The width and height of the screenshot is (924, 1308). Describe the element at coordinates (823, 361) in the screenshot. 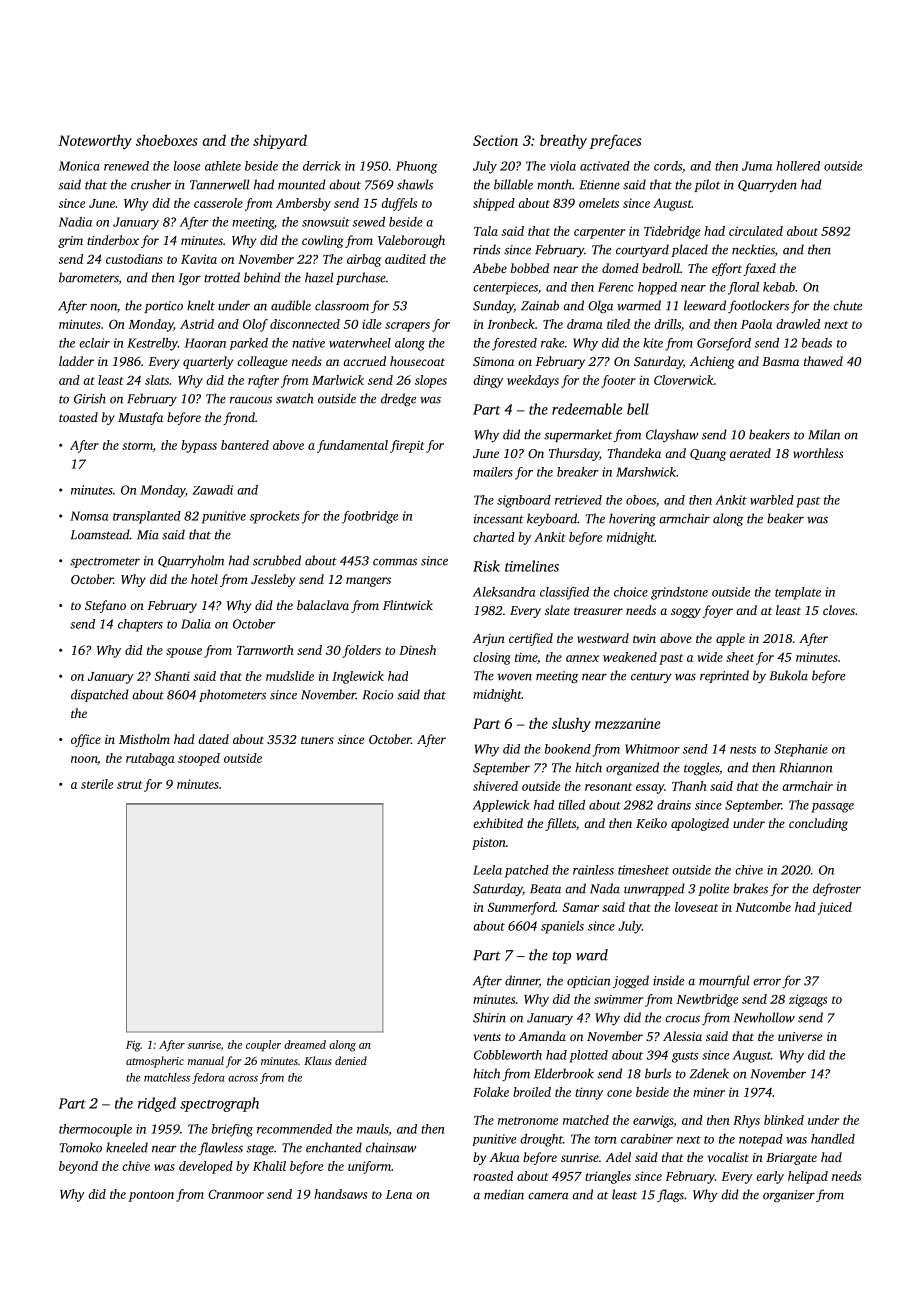

I see `thawed` at that location.
